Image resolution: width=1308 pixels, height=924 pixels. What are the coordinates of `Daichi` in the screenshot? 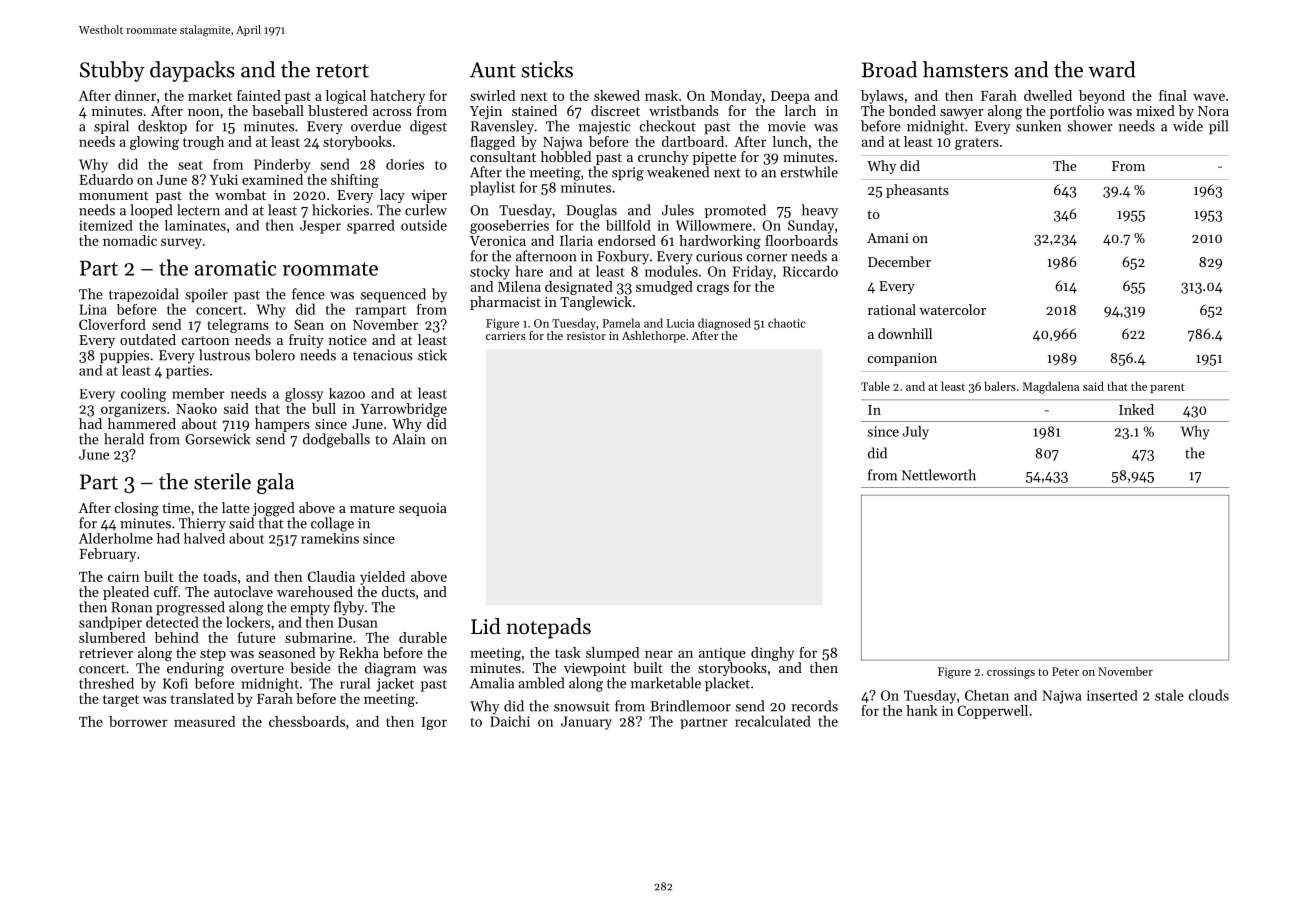 It's located at (510, 721).
